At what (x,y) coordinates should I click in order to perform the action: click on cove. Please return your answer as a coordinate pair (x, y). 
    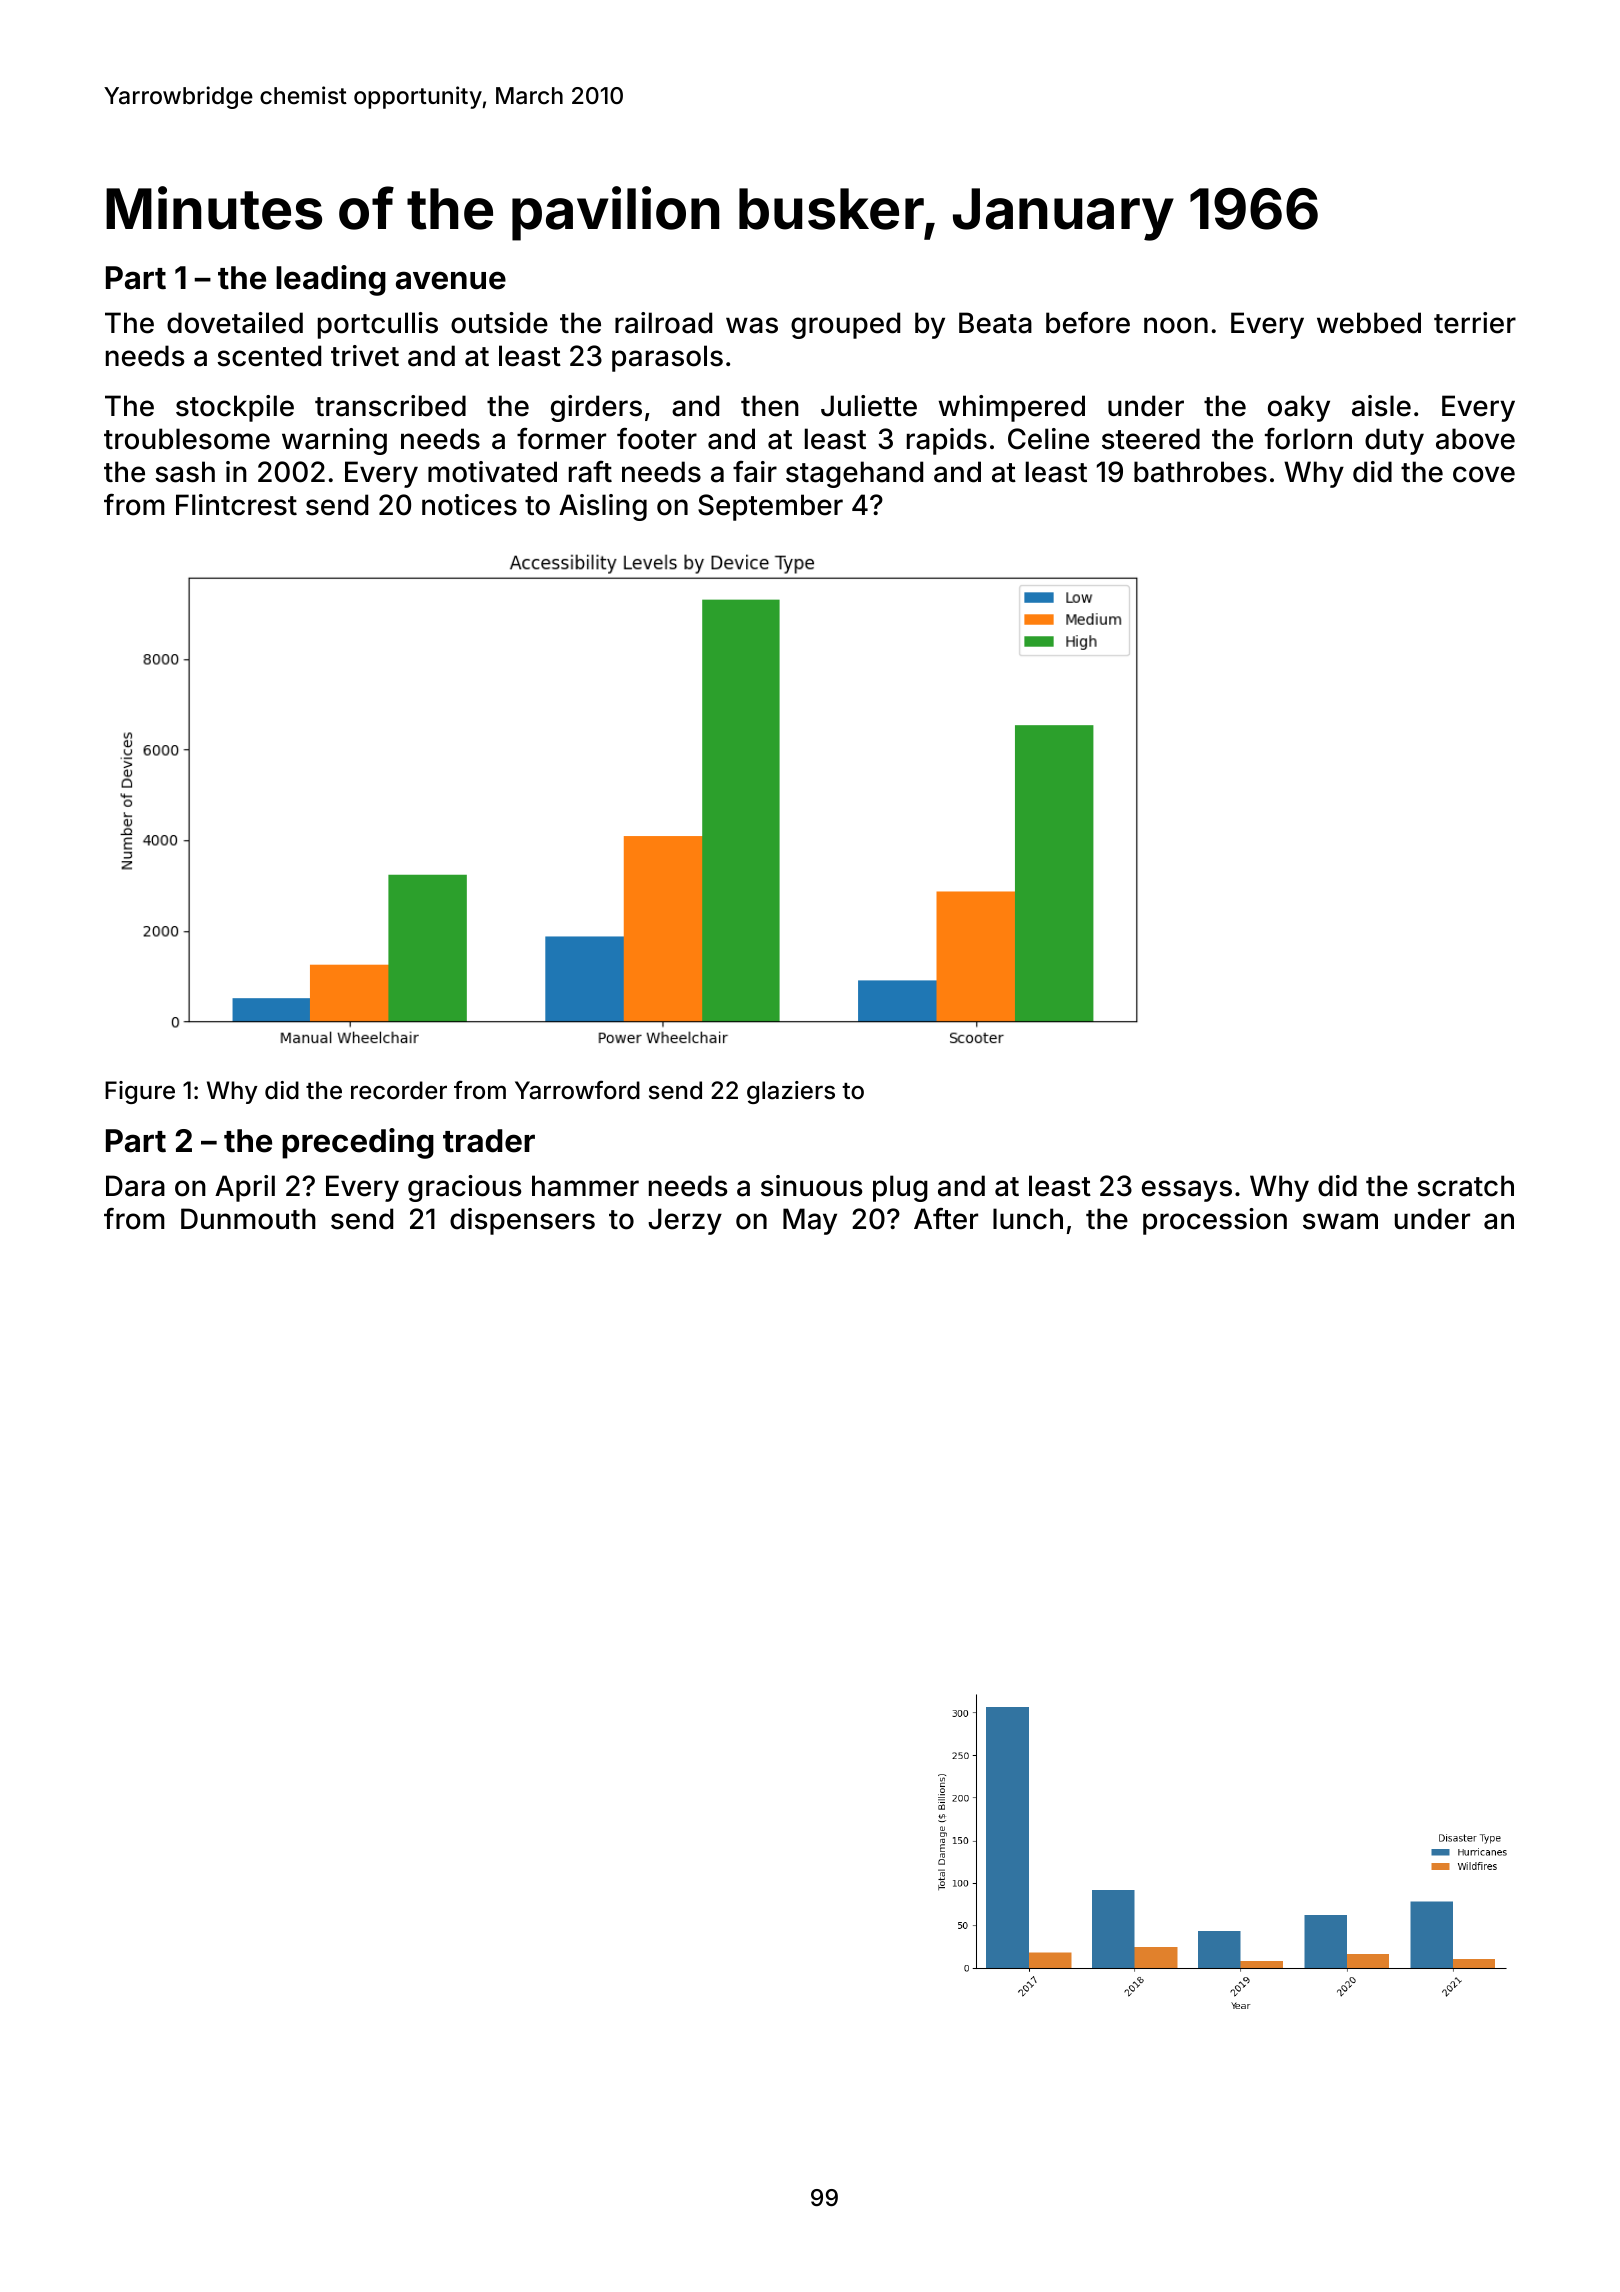
    Looking at the image, I should click on (1484, 474).
